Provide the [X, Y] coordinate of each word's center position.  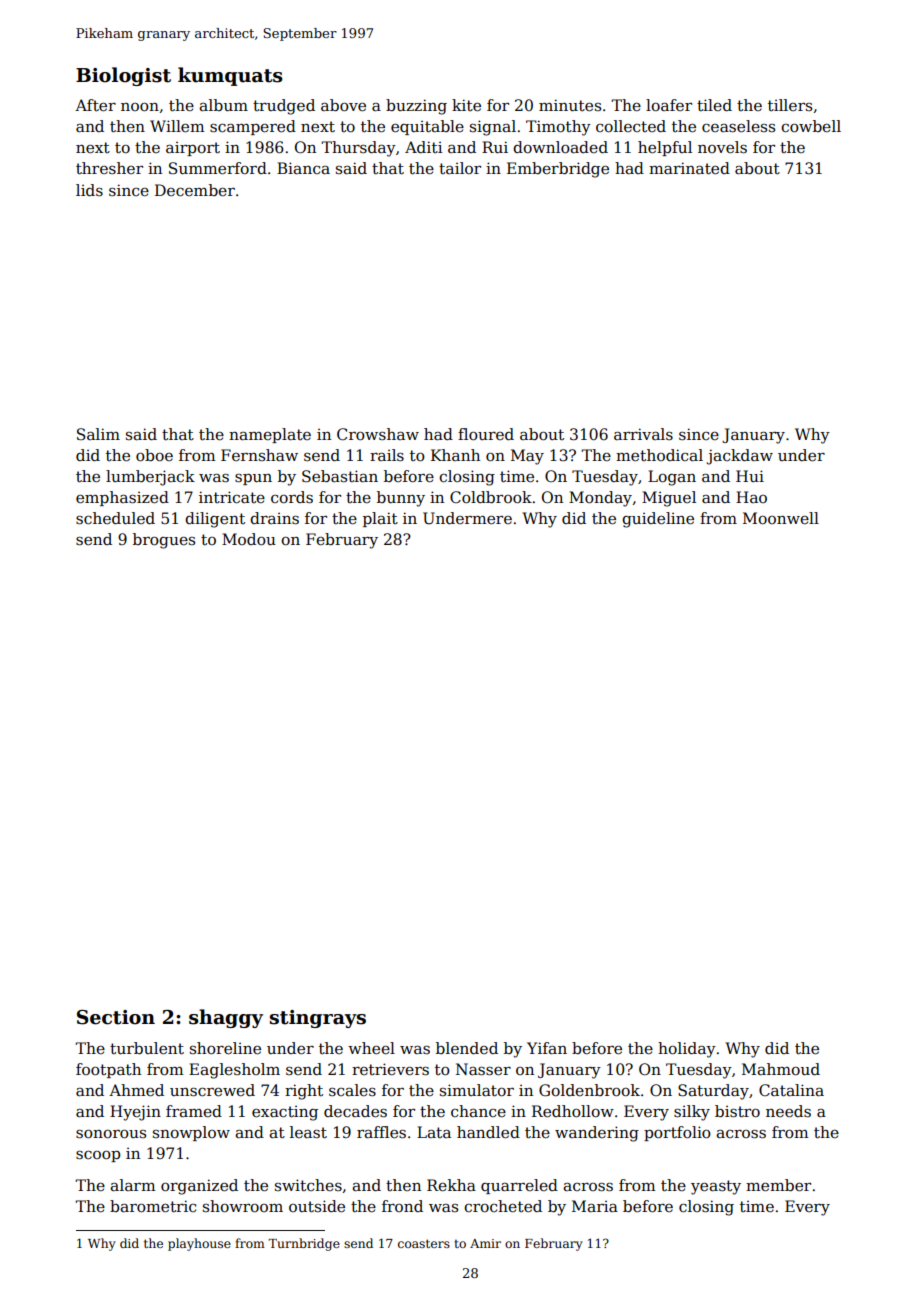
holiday [687, 1050]
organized [199, 1187]
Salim [98, 434]
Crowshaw [378, 434]
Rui [495, 147]
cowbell [811, 126]
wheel [371, 1048]
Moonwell [781, 518]
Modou [249, 539]
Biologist [123, 76]
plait [380, 519]
